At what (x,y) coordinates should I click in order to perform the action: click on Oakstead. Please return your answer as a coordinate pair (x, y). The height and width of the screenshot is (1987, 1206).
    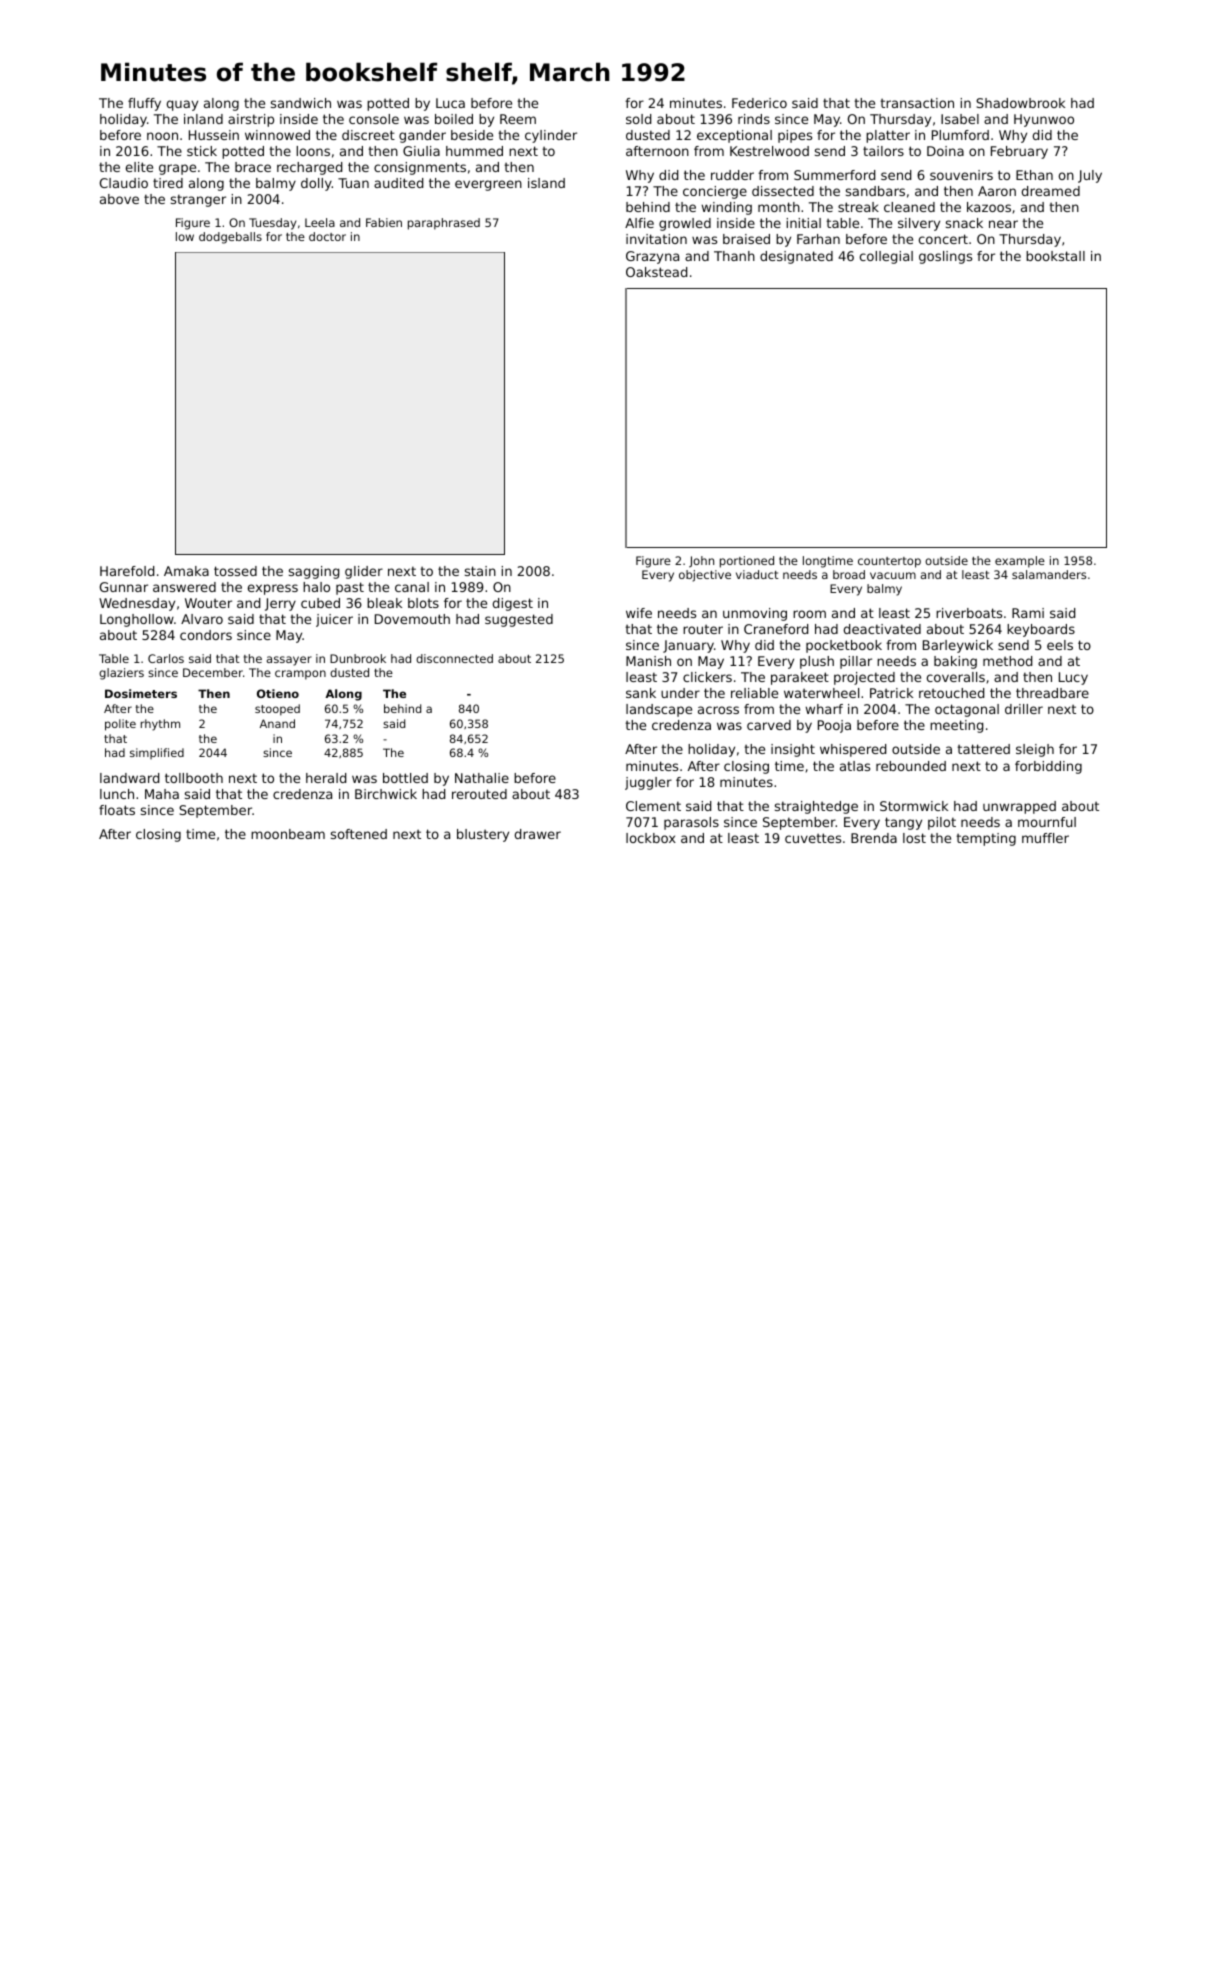
    Looking at the image, I should click on (656, 272).
